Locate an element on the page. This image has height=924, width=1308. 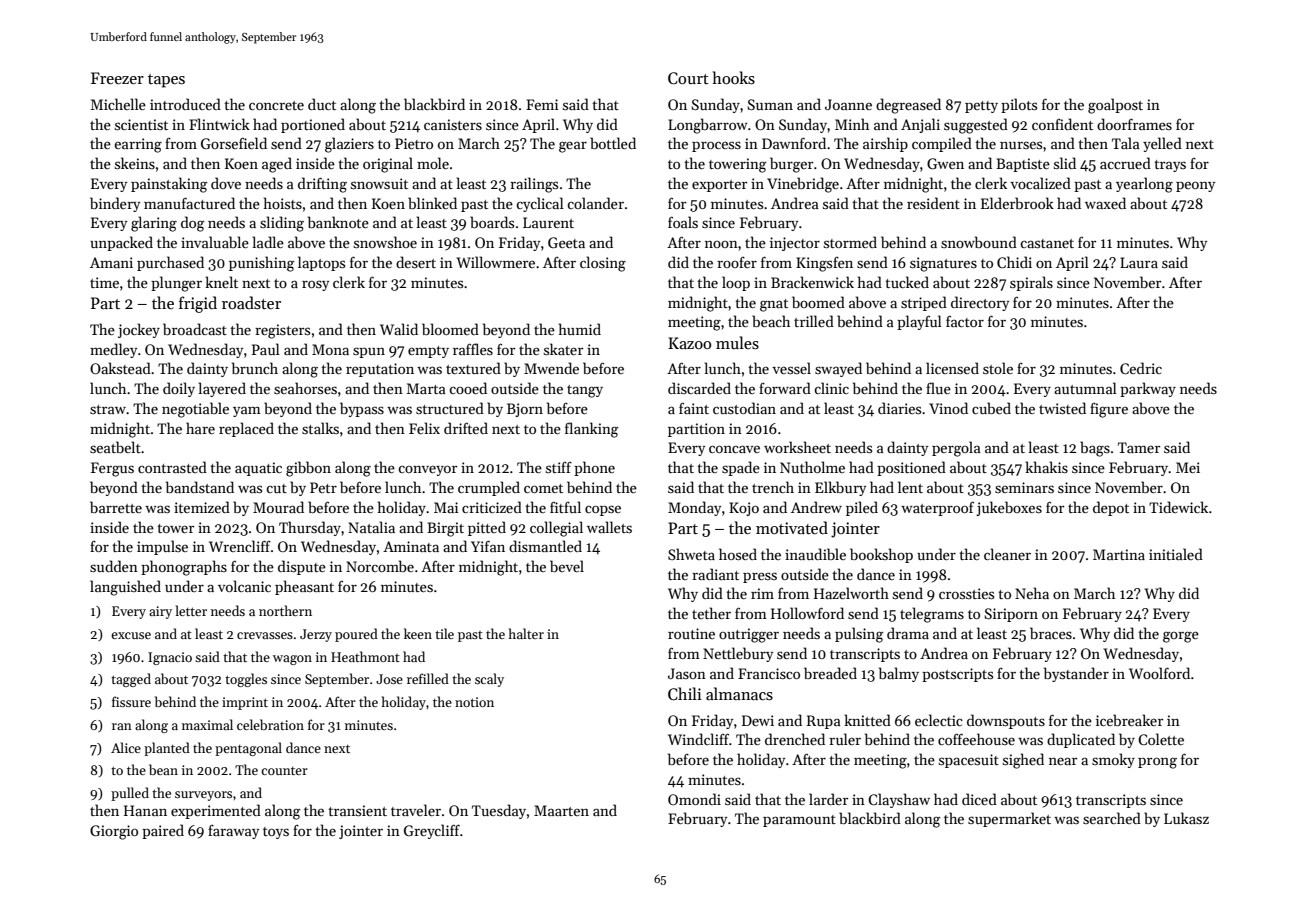
goalpost is located at coordinates (1115, 106).
